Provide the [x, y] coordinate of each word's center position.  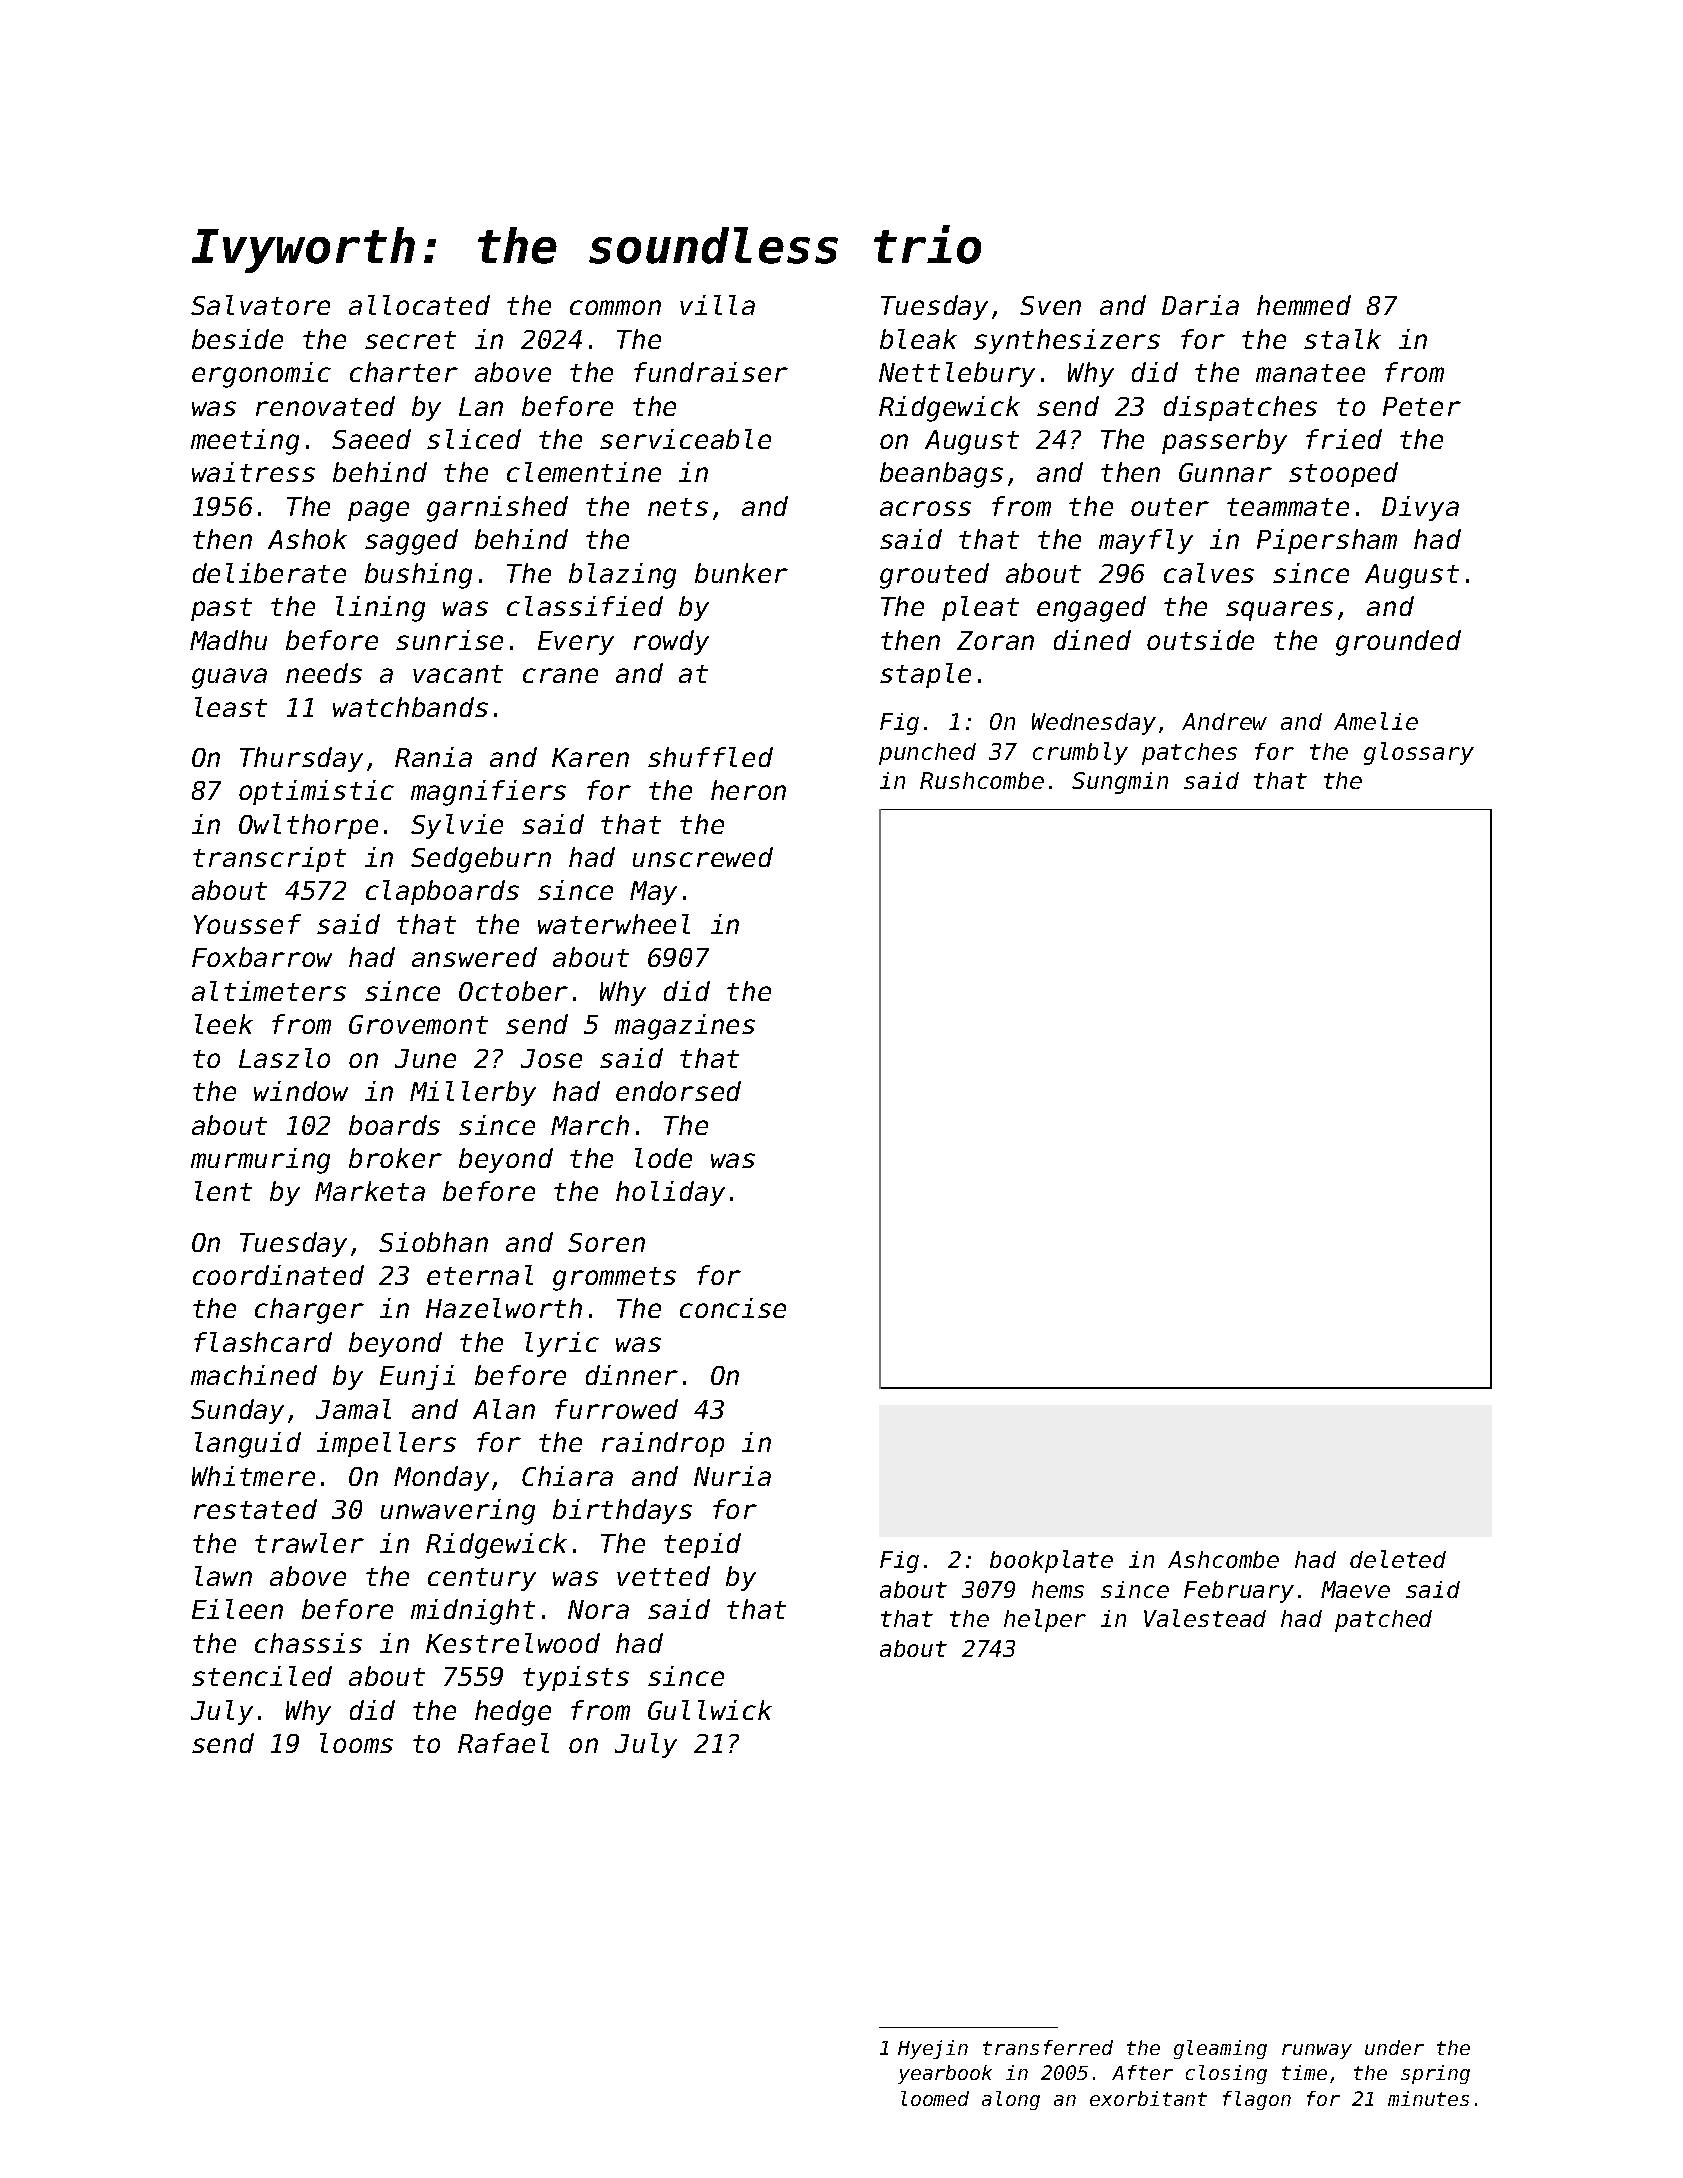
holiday [670, 1193]
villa [717, 305]
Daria [1200, 305]
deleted [1398, 1559]
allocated [419, 305]
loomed [935, 2098]
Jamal [353, 1409]
